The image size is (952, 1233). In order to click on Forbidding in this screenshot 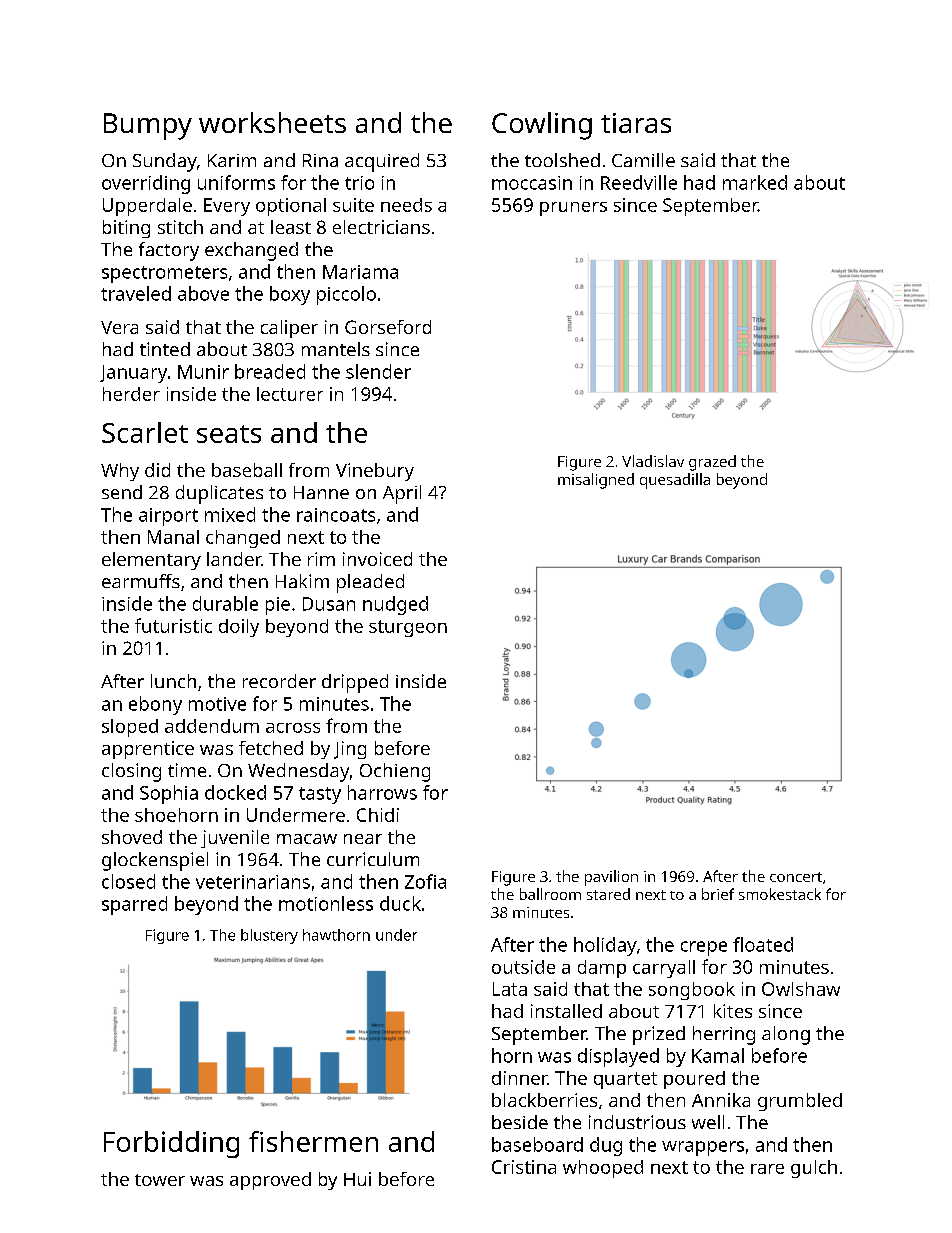, I will do `click(171, 1144)`.
